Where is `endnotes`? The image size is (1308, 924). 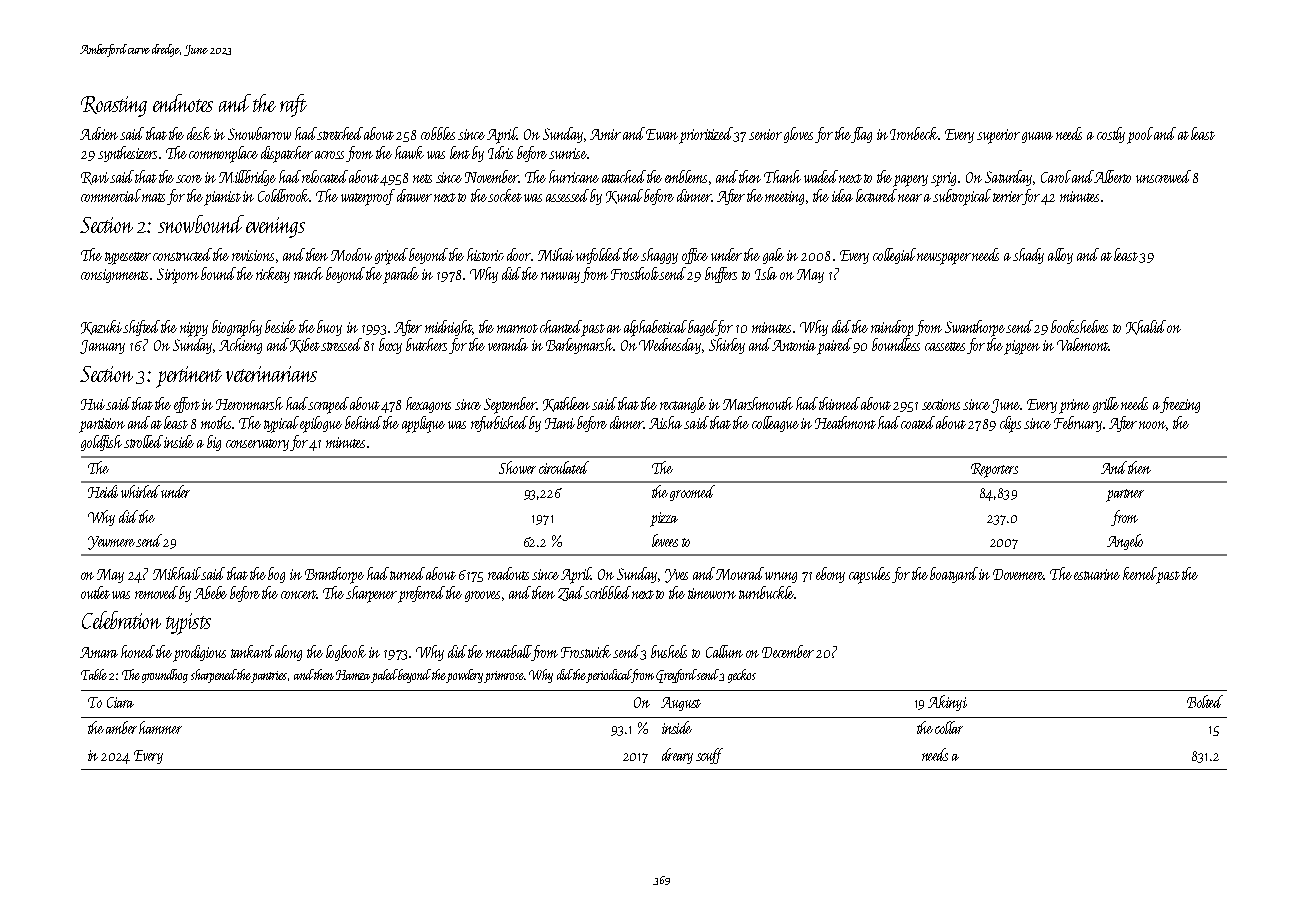
endnotes is located at coordinates (183, 103).
